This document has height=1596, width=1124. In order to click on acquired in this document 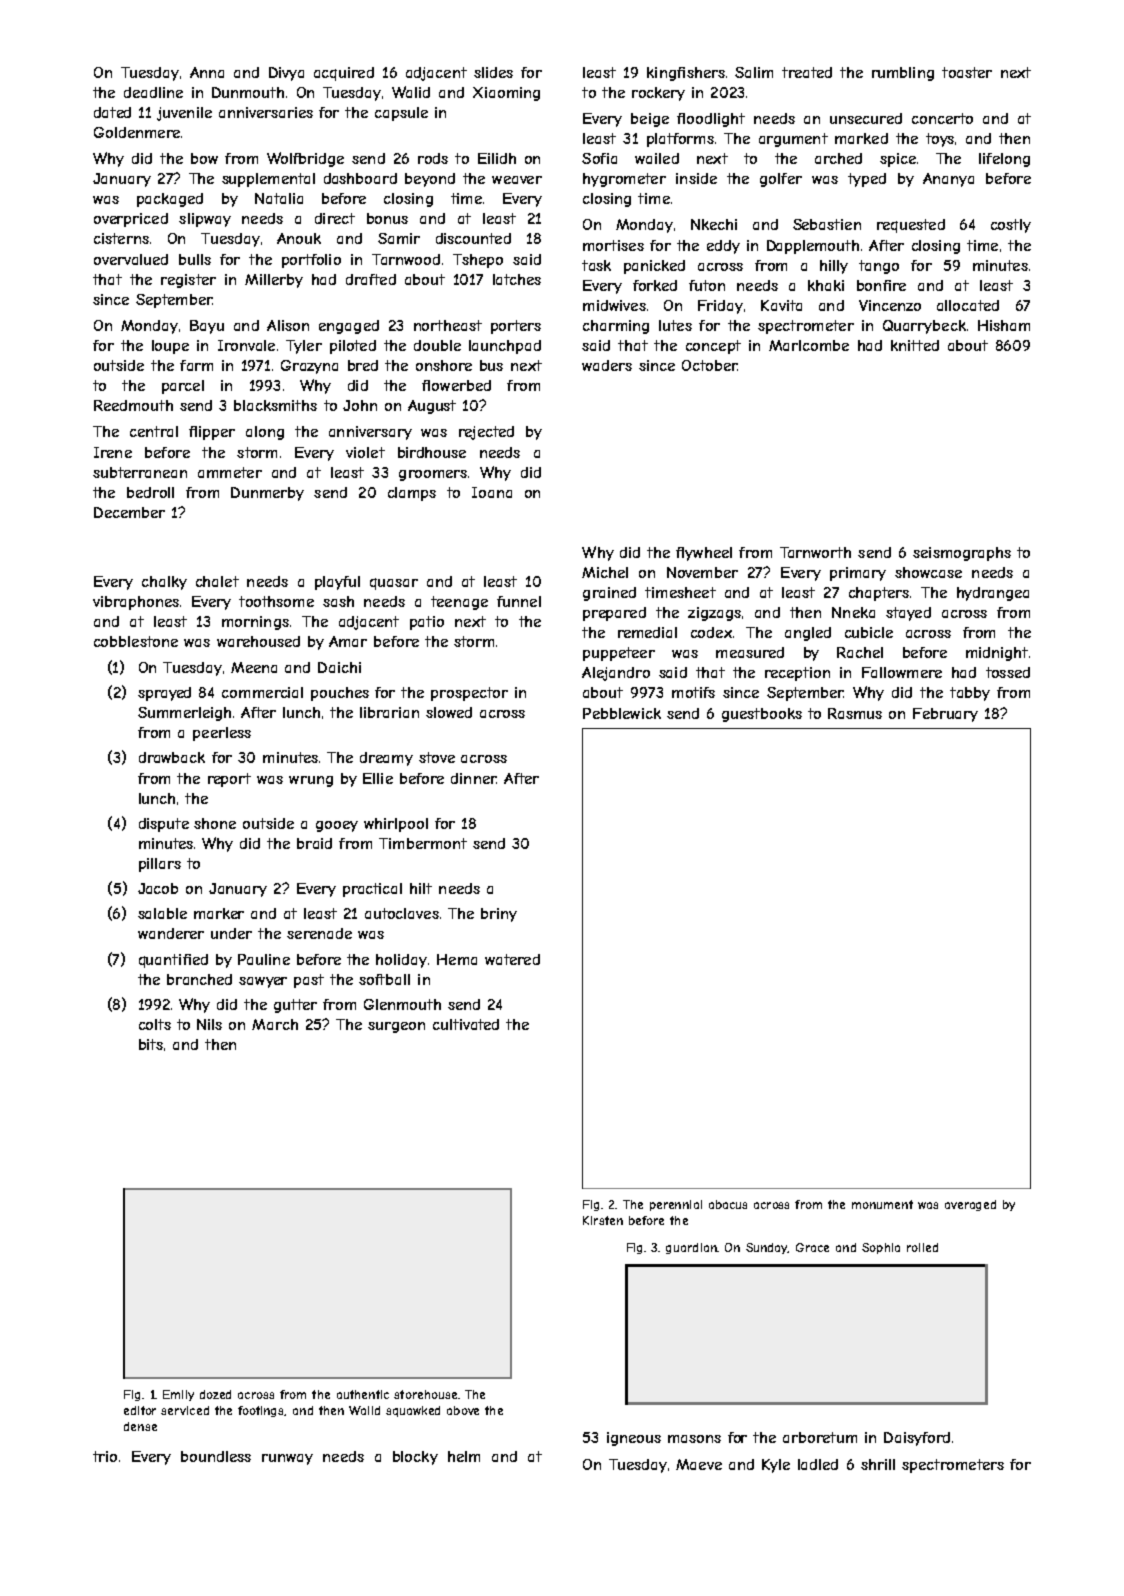, I will do `click(344, 74)`.
